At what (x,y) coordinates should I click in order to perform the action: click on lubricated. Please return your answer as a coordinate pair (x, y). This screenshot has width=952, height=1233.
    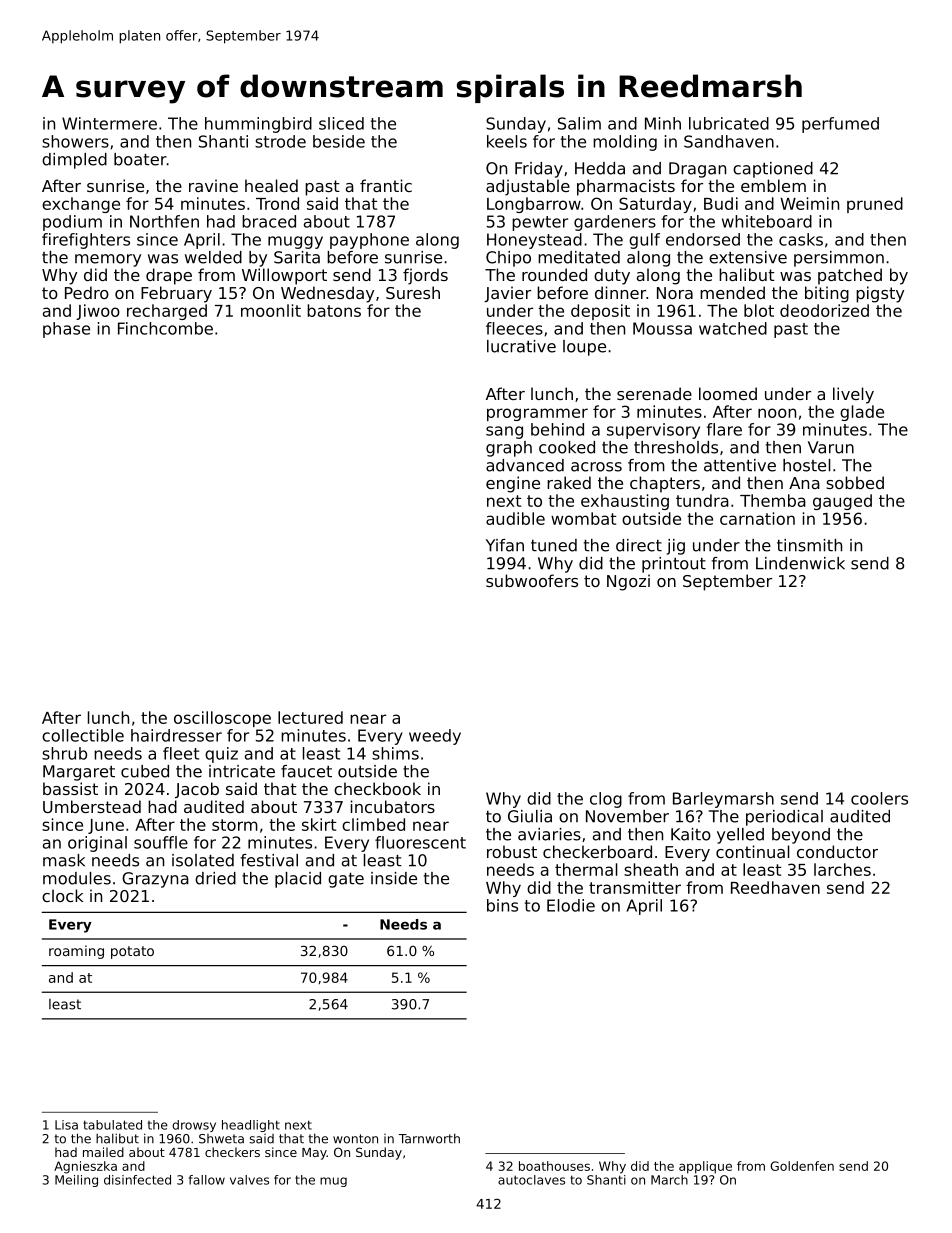
    Looking at the image, I should click on (729, 123).
